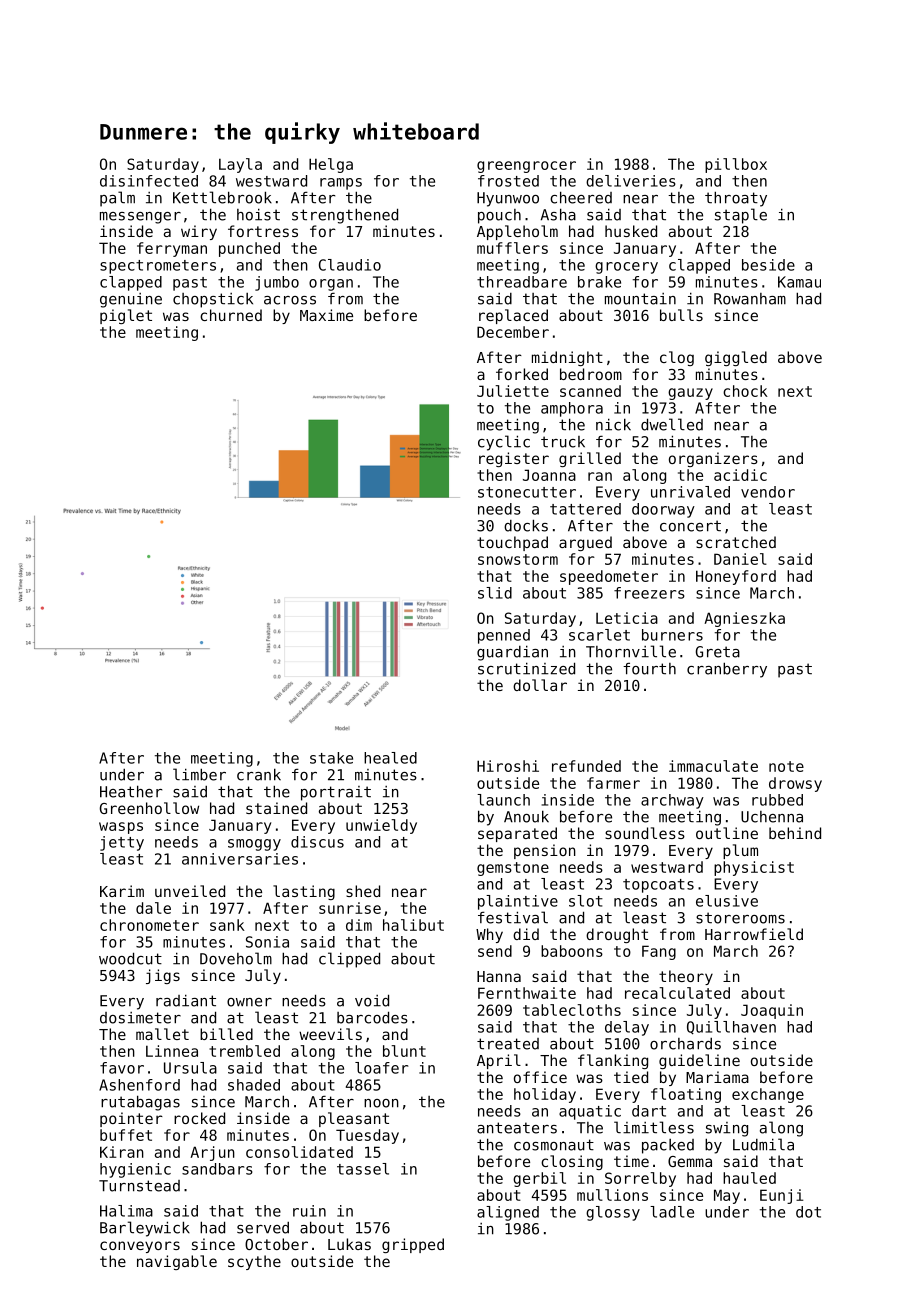  What do you see at coordinates (685, 1044) in the document?
I see `orchards` at bounding box center [685, 1044].
